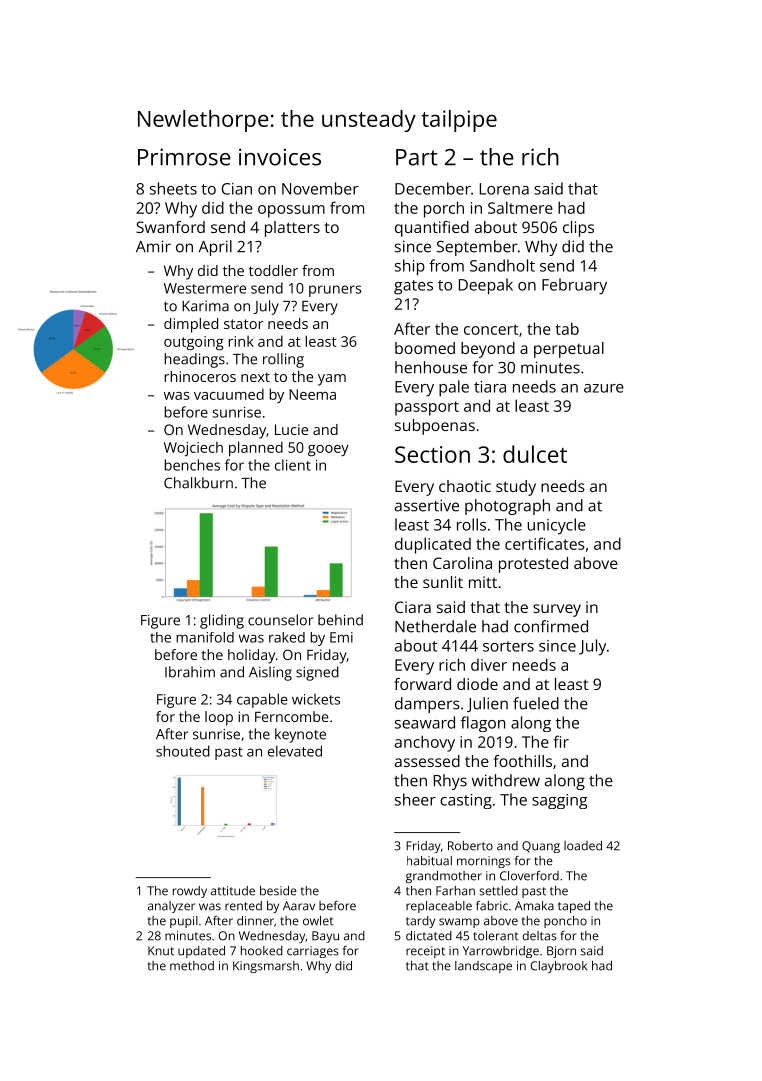 Image resolution: width=762 pixels, height=1081 pixels. Describe the element at coordinates (184, 157) in the screenshot. I see `Primrose` at that location.
